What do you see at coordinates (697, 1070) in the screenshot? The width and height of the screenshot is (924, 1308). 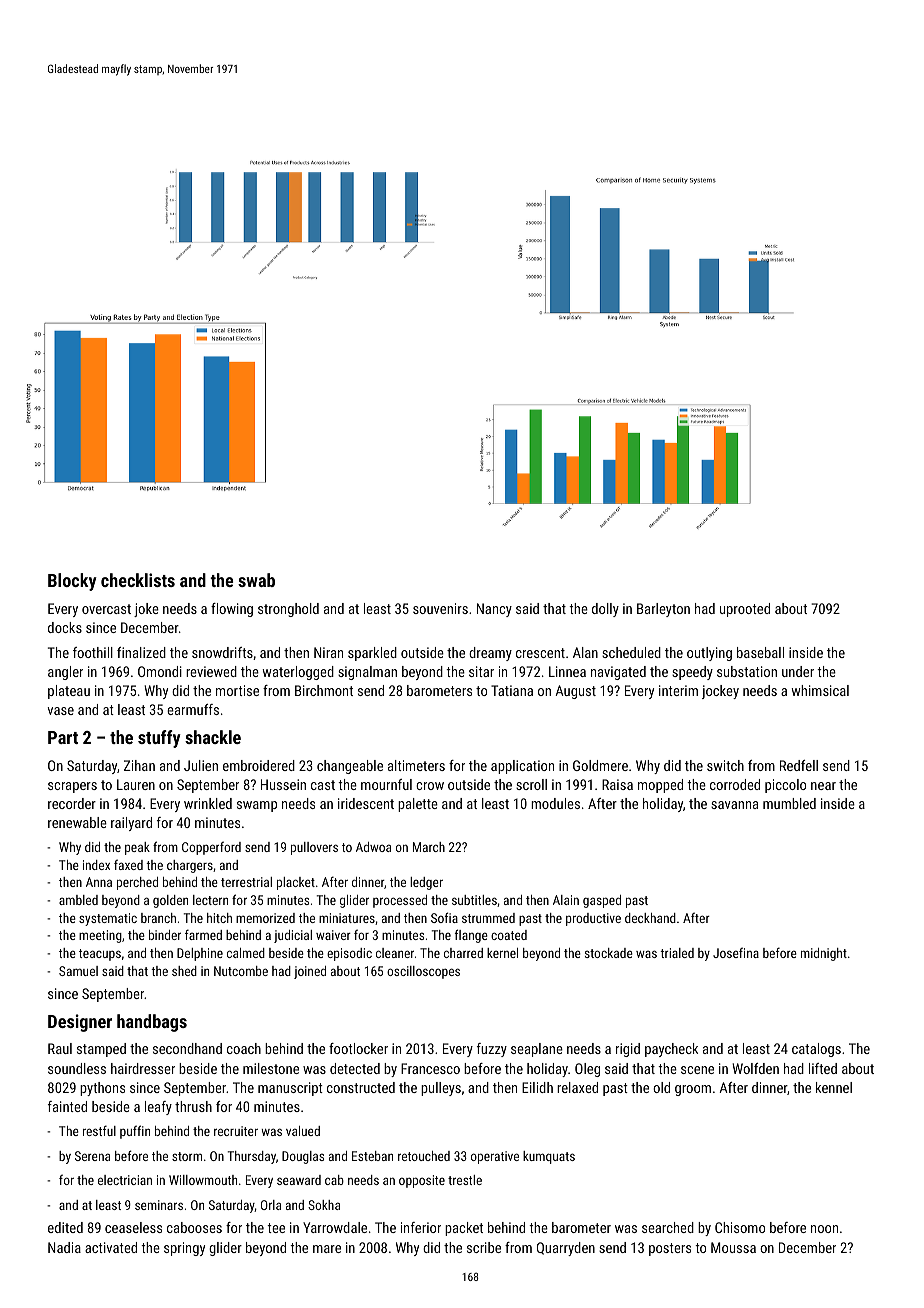 I see `scene` at bounding box center [697, 1070].
